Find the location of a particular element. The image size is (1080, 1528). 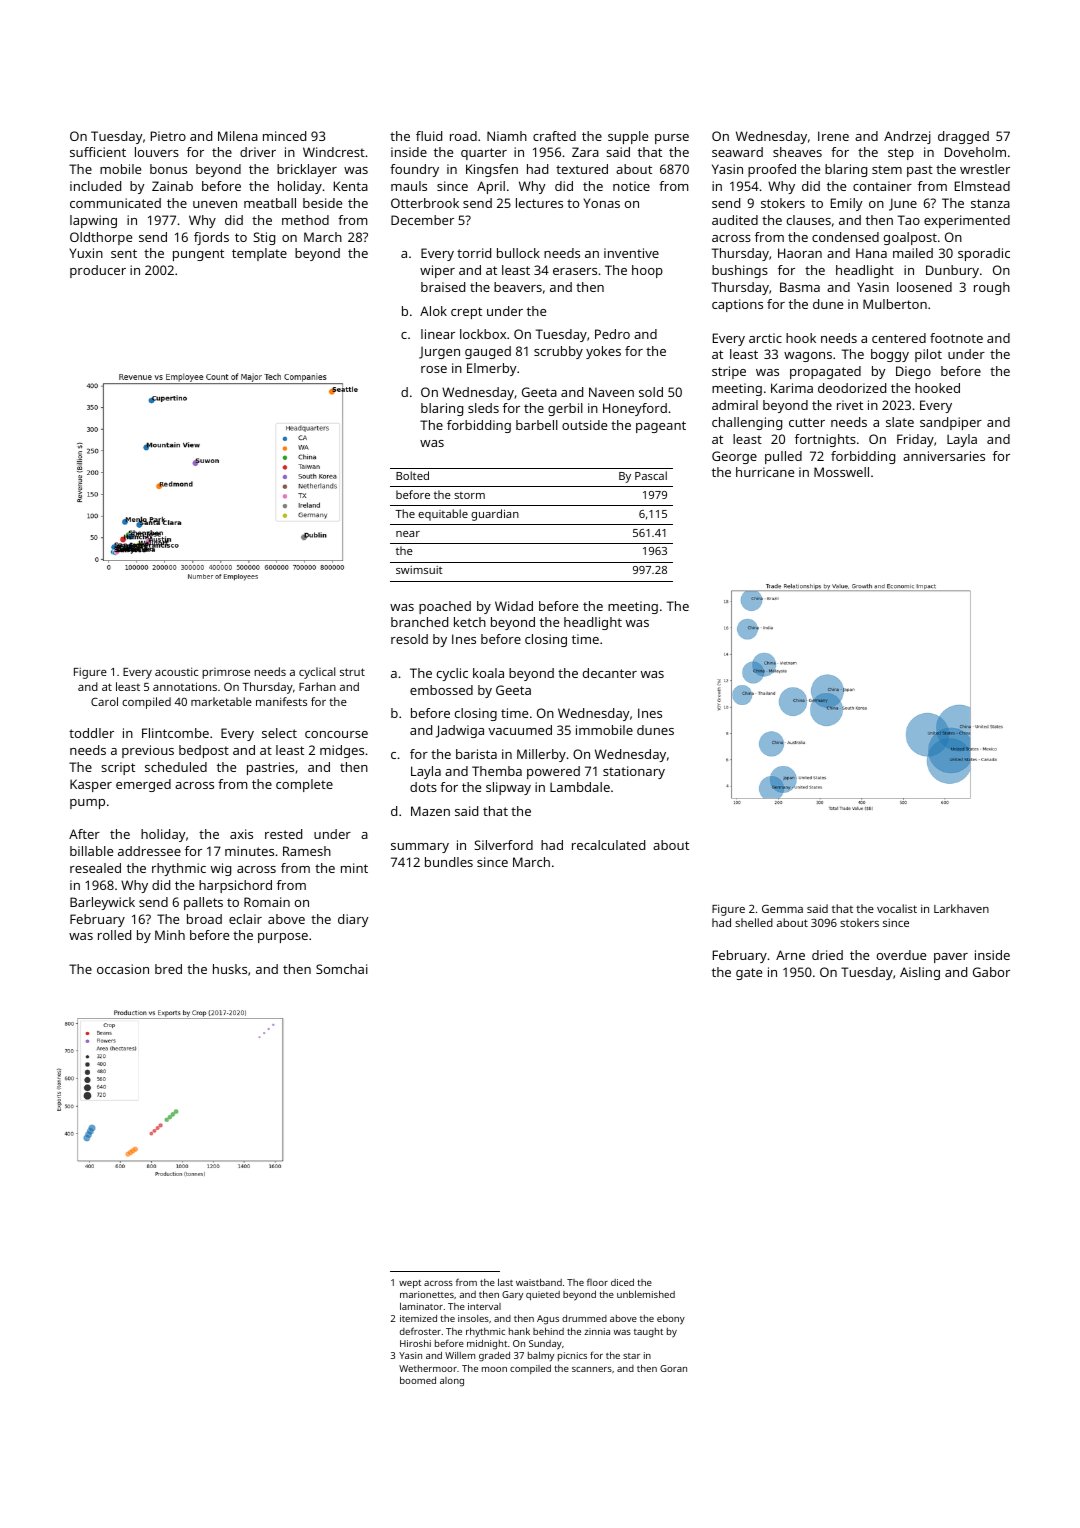

braised is located at coordinates (443, 287).
